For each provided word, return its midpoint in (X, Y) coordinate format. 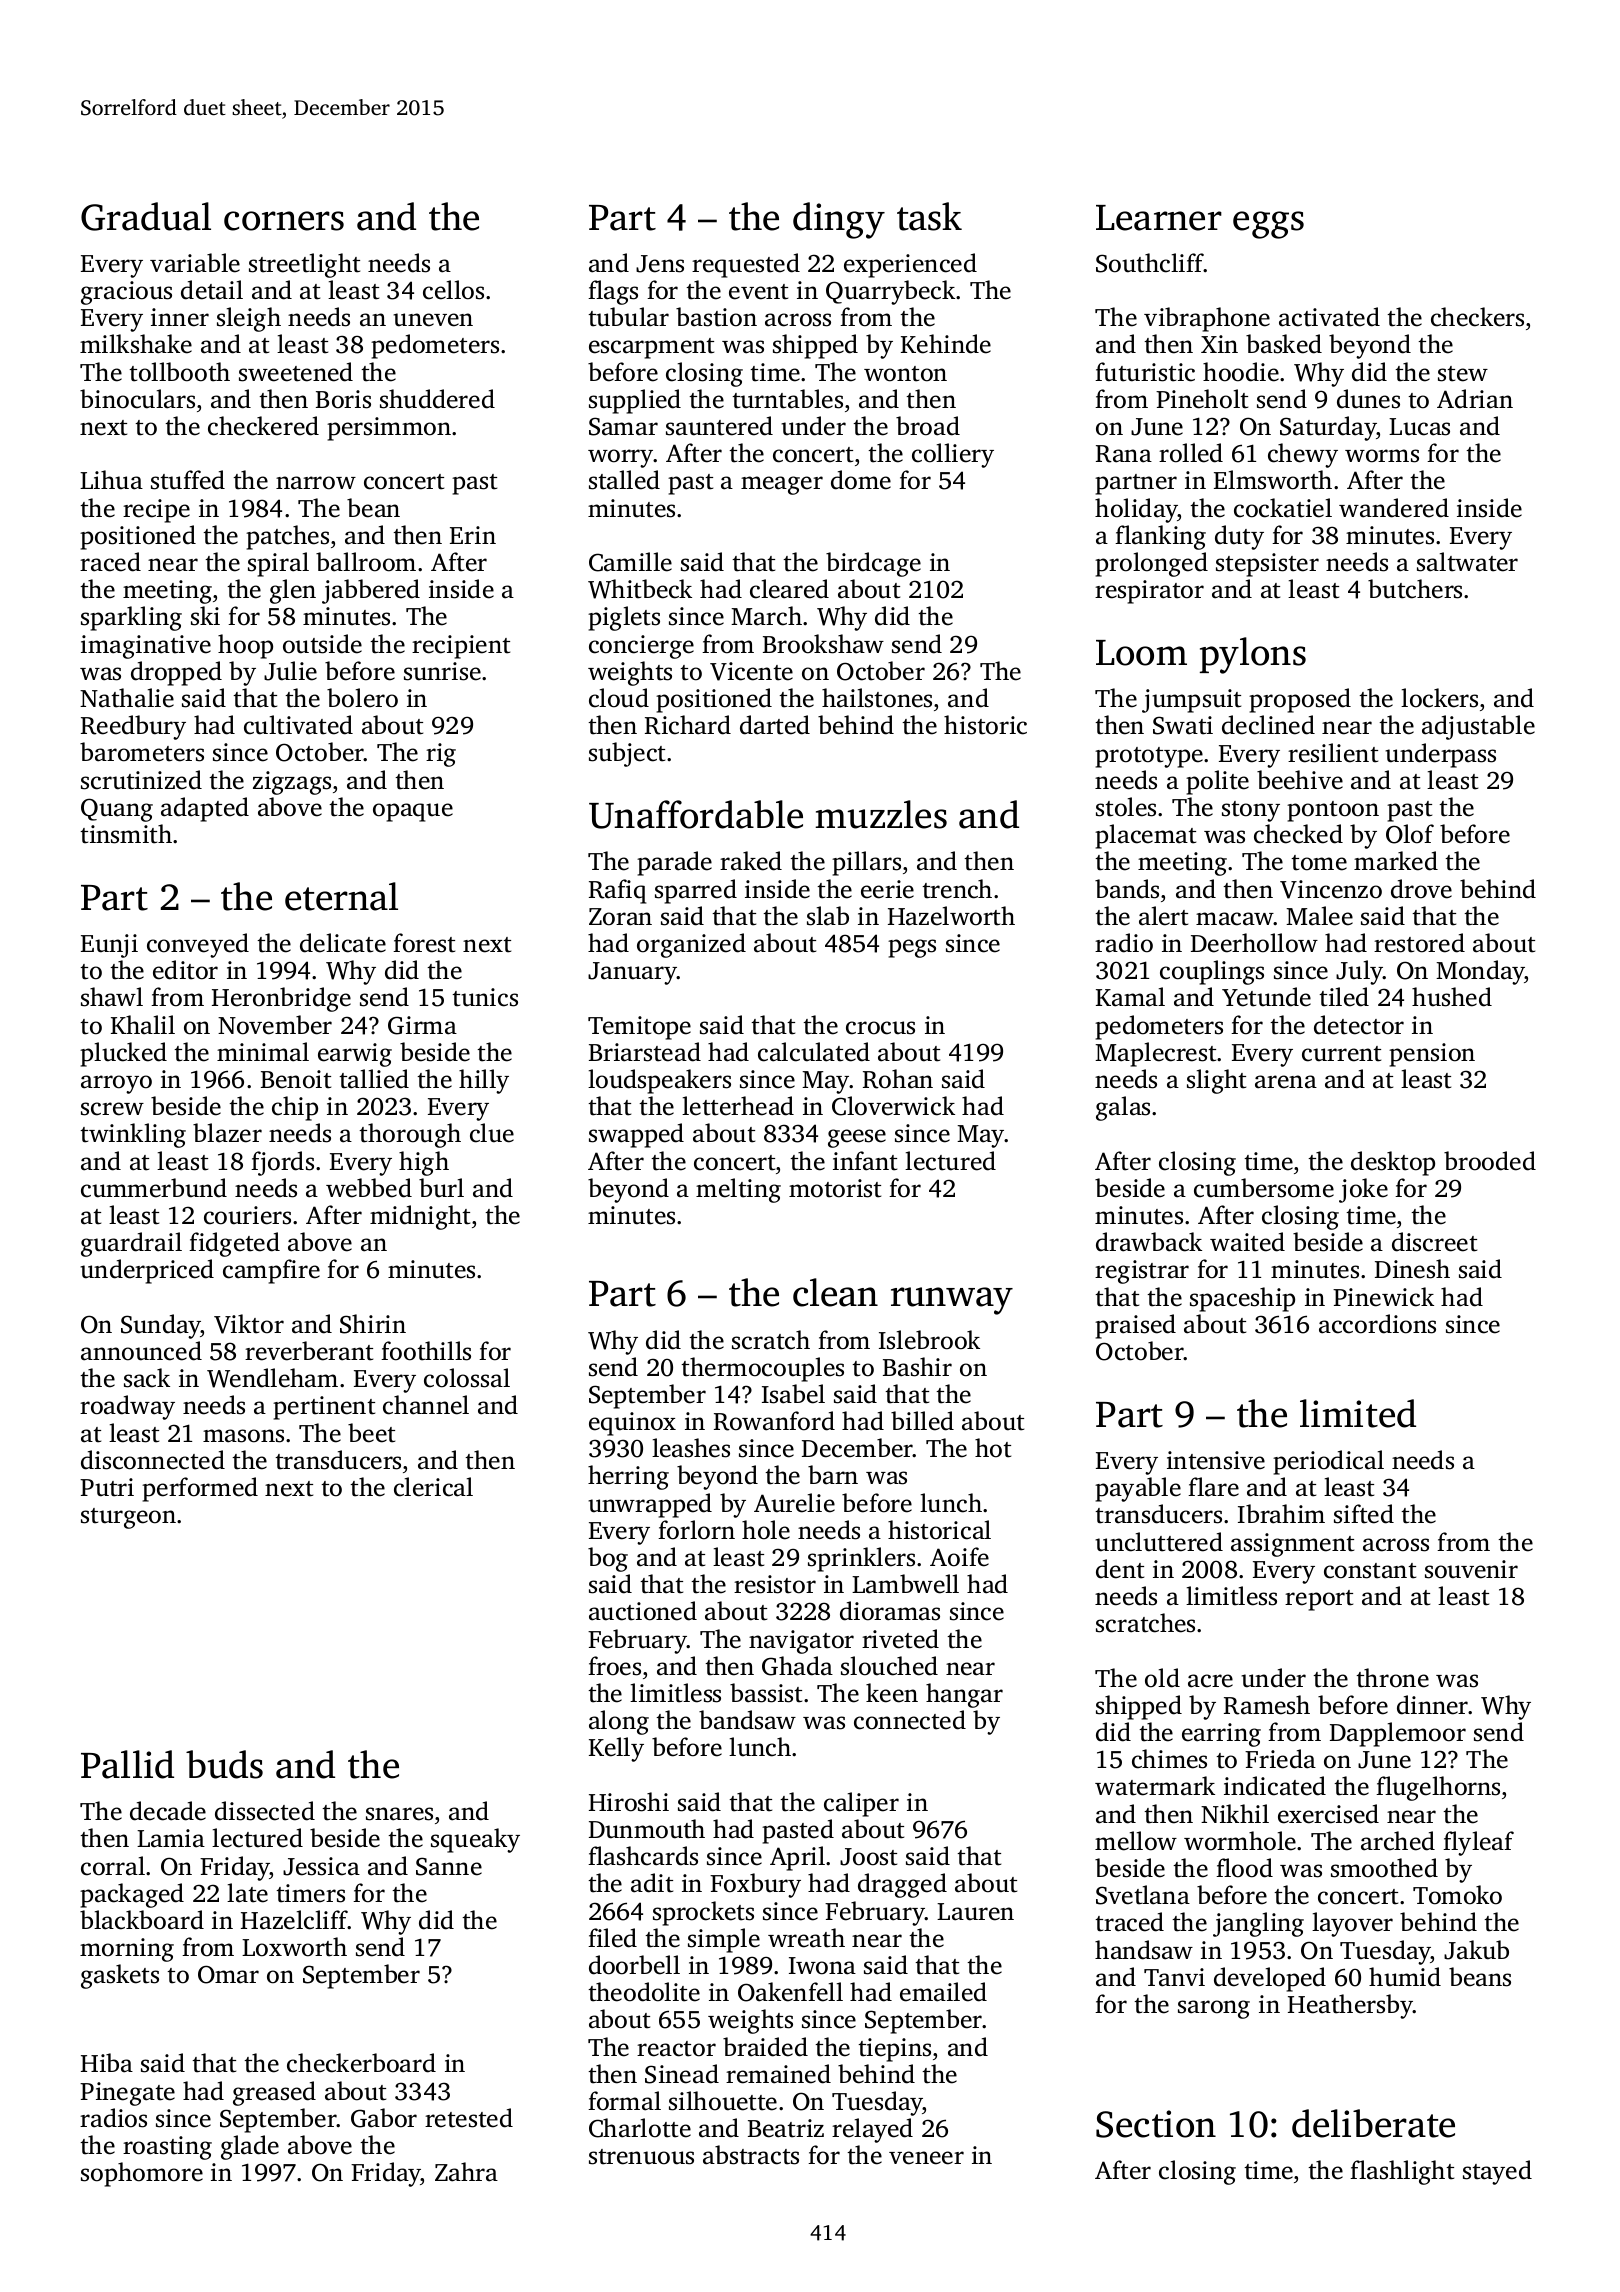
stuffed (188, 480)
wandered (1394, 508)
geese (857, 1138)
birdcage (873, 564)
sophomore (142, 2174)
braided (765, 2047)
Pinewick (1383, 1297)
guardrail (131, 1244)
